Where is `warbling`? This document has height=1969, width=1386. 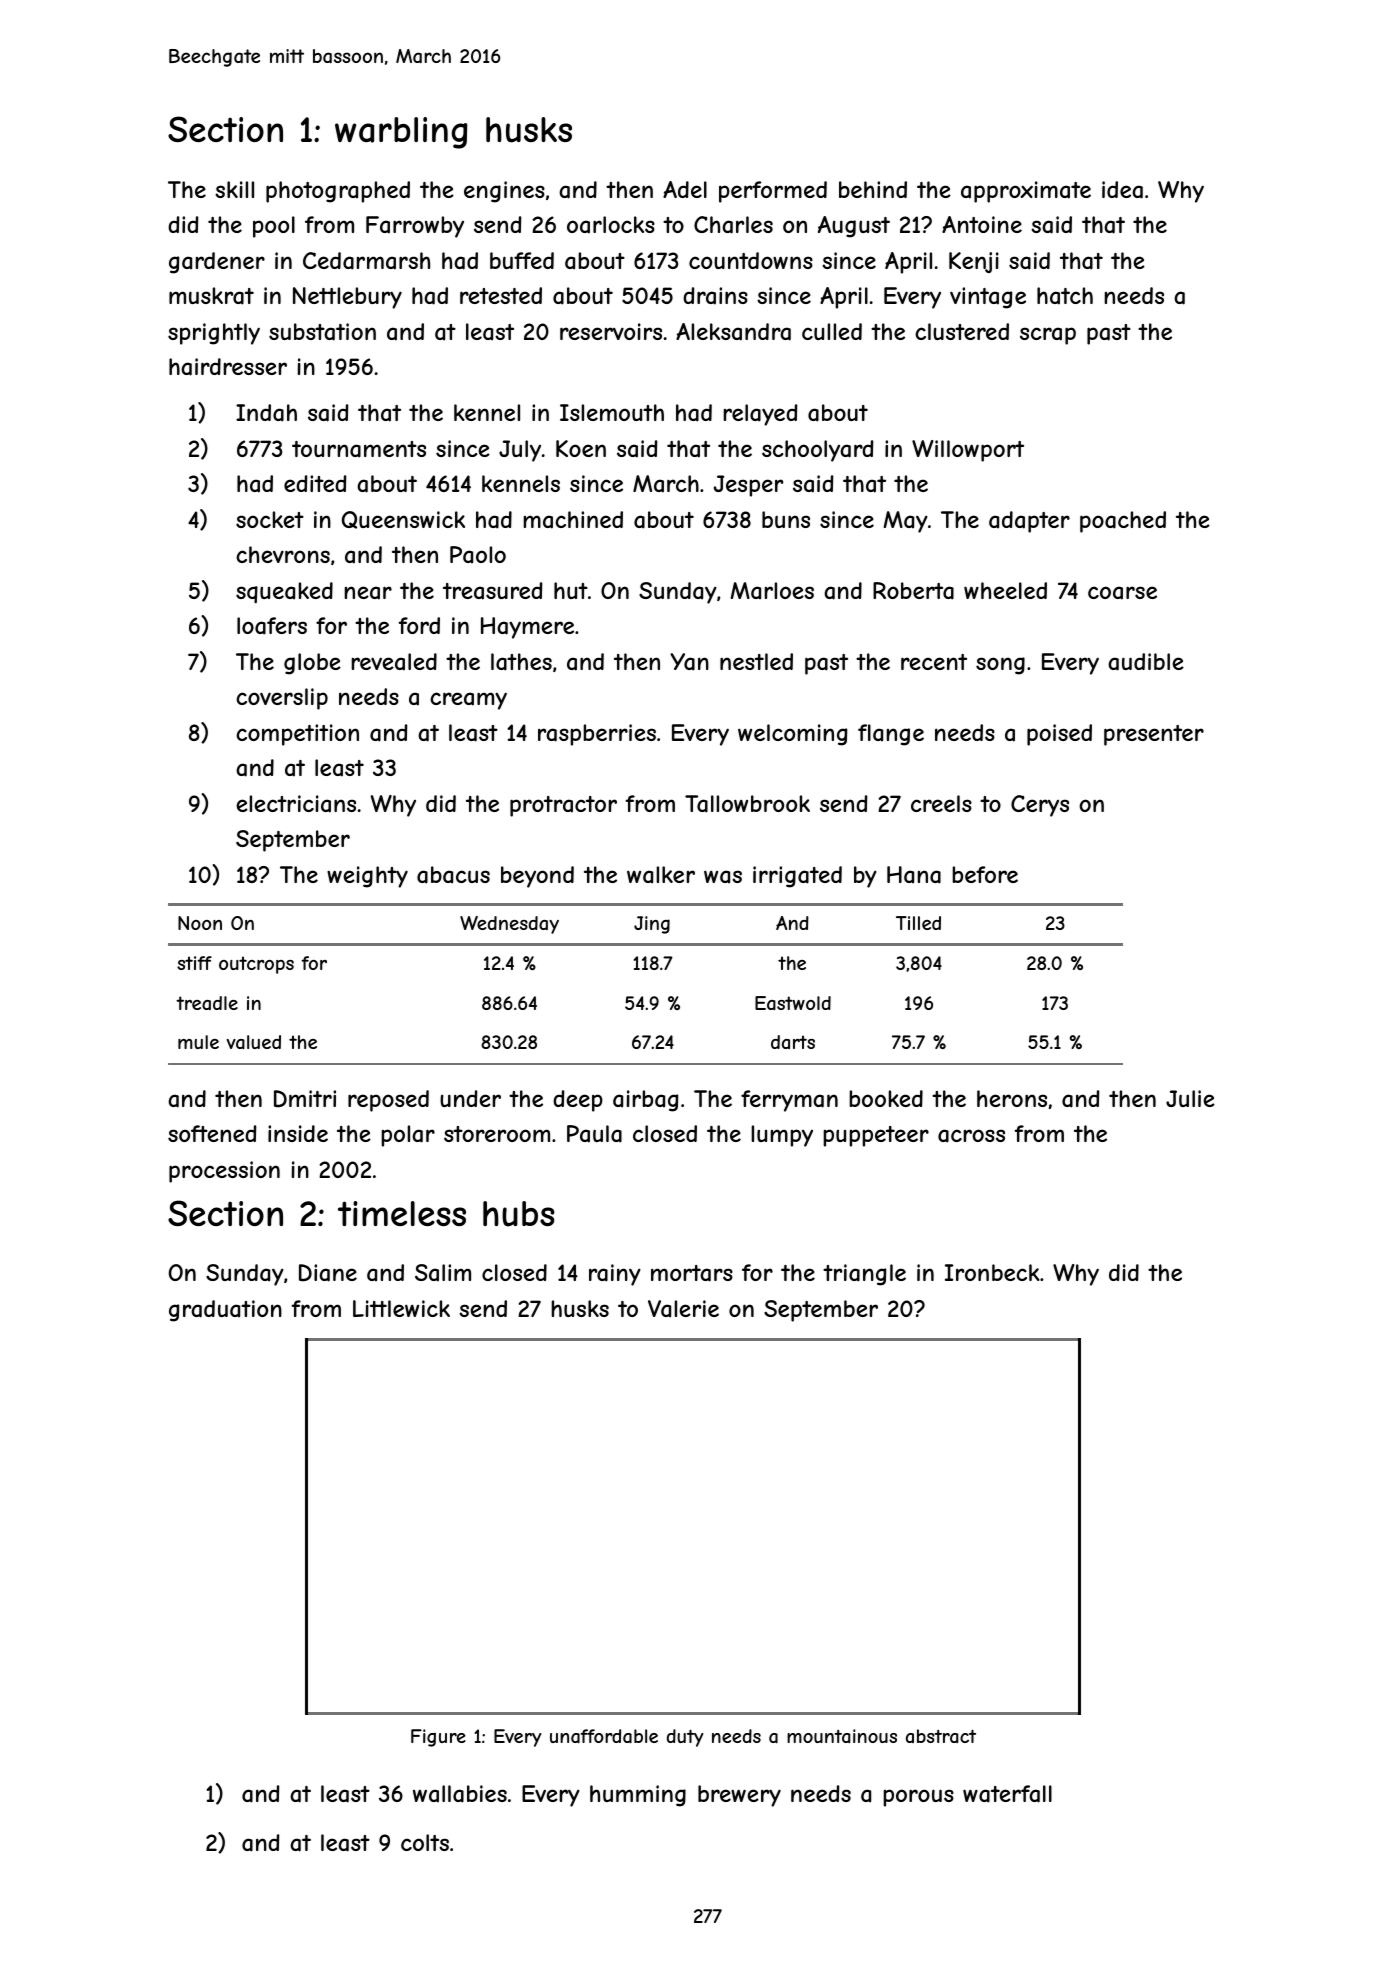 warbling is located at coordinates (401, 133).
